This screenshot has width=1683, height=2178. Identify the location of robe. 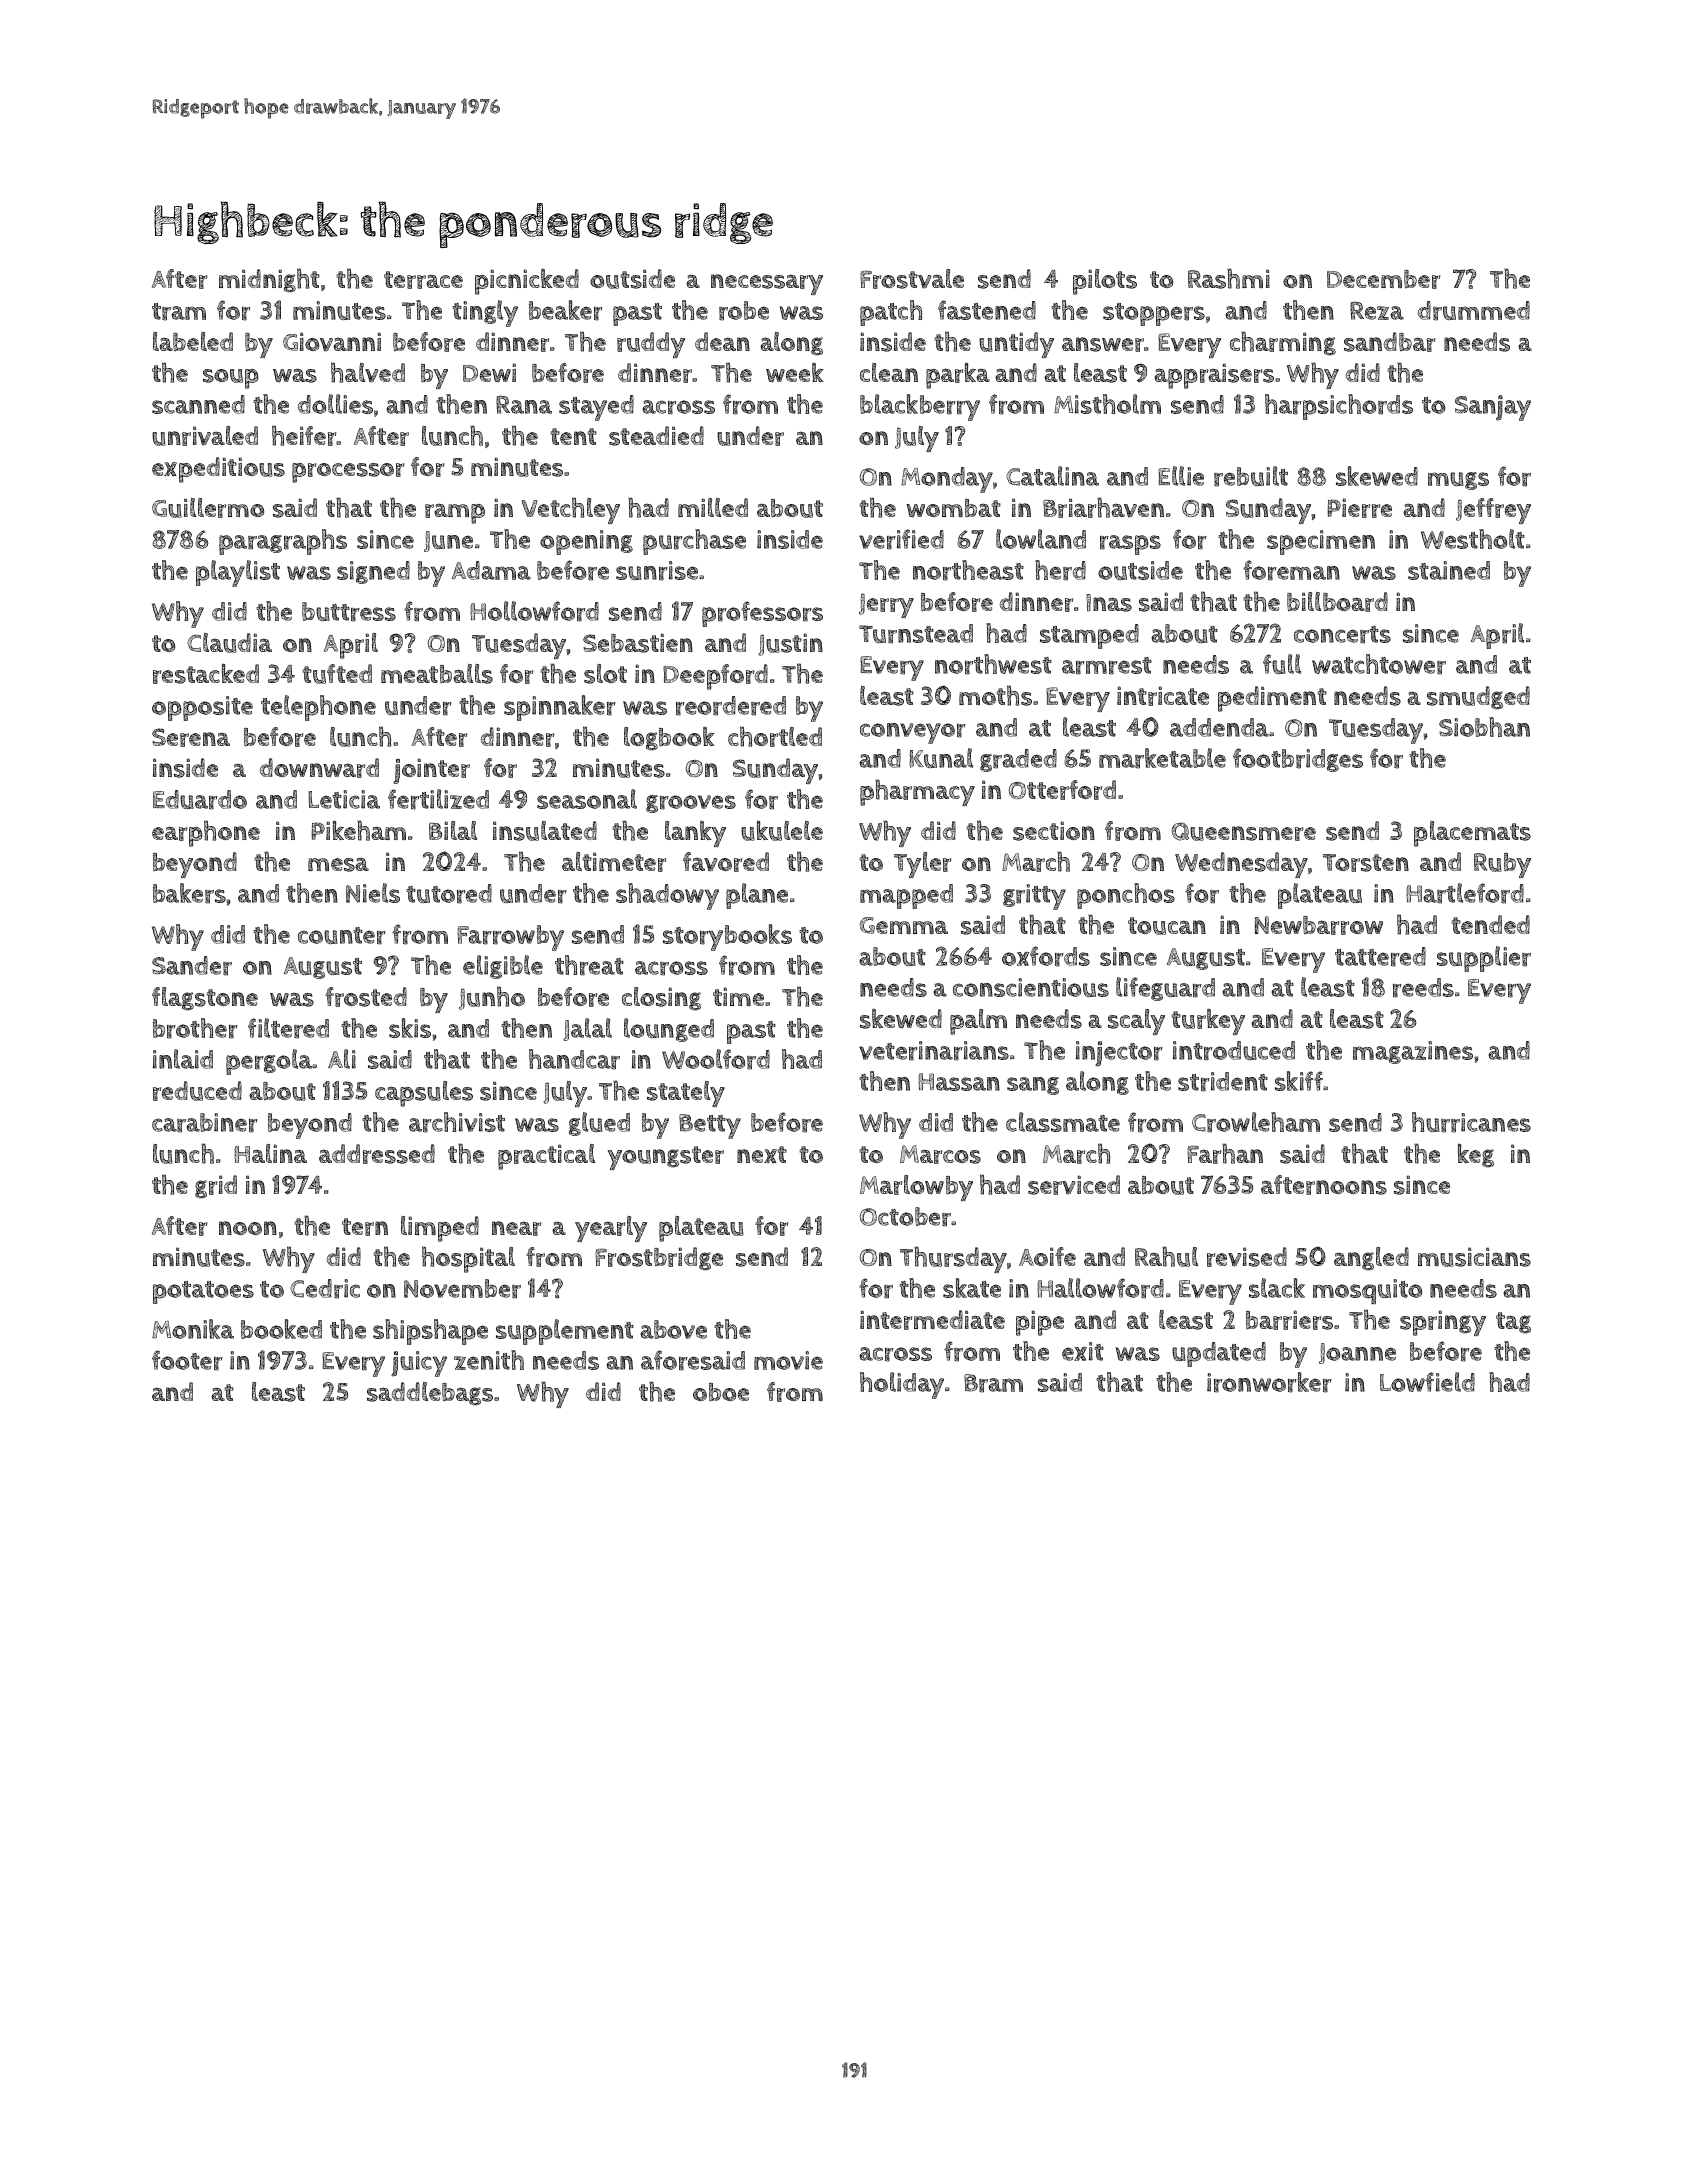
(744, 311).
